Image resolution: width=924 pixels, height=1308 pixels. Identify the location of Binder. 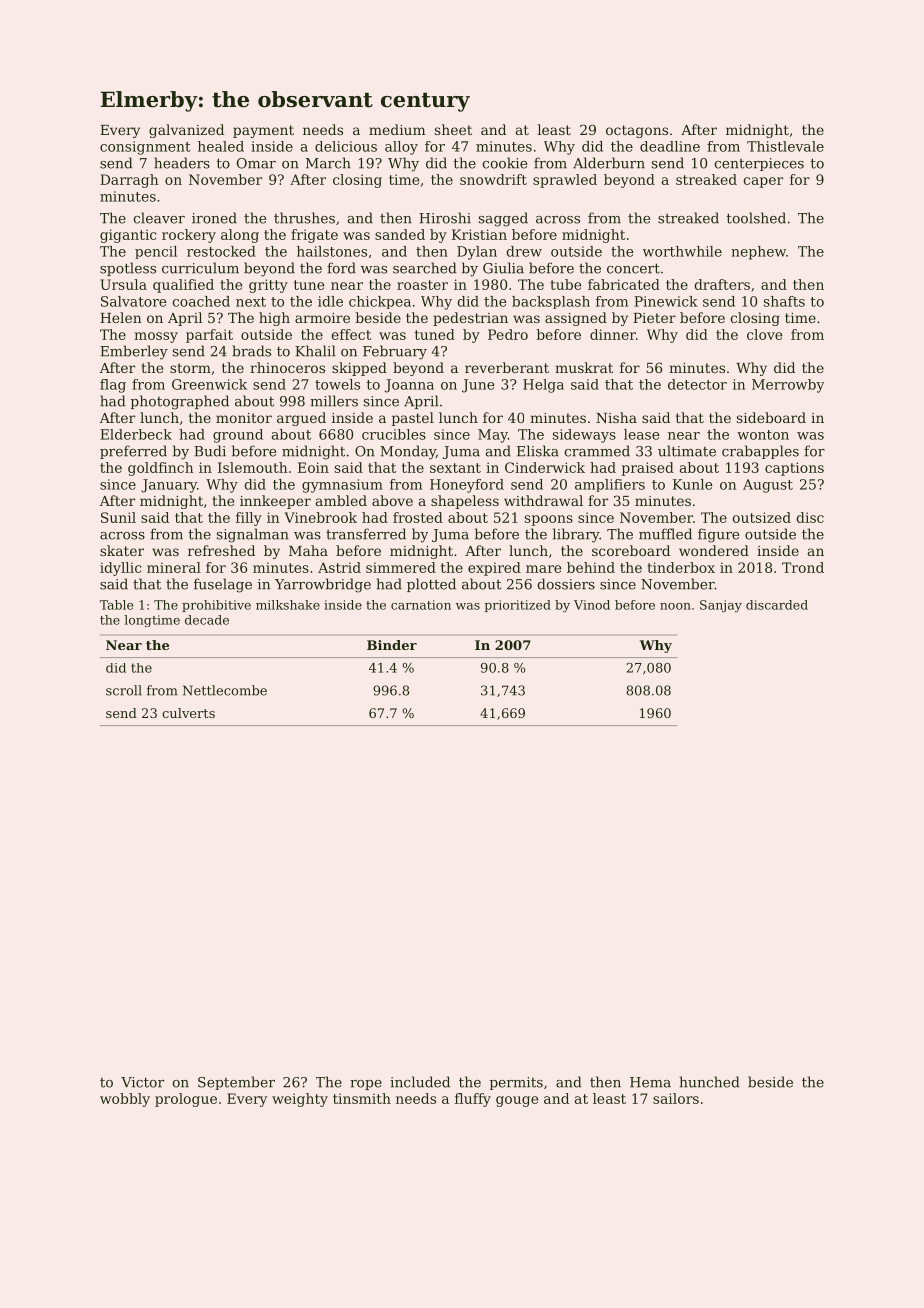
(392, 645).
